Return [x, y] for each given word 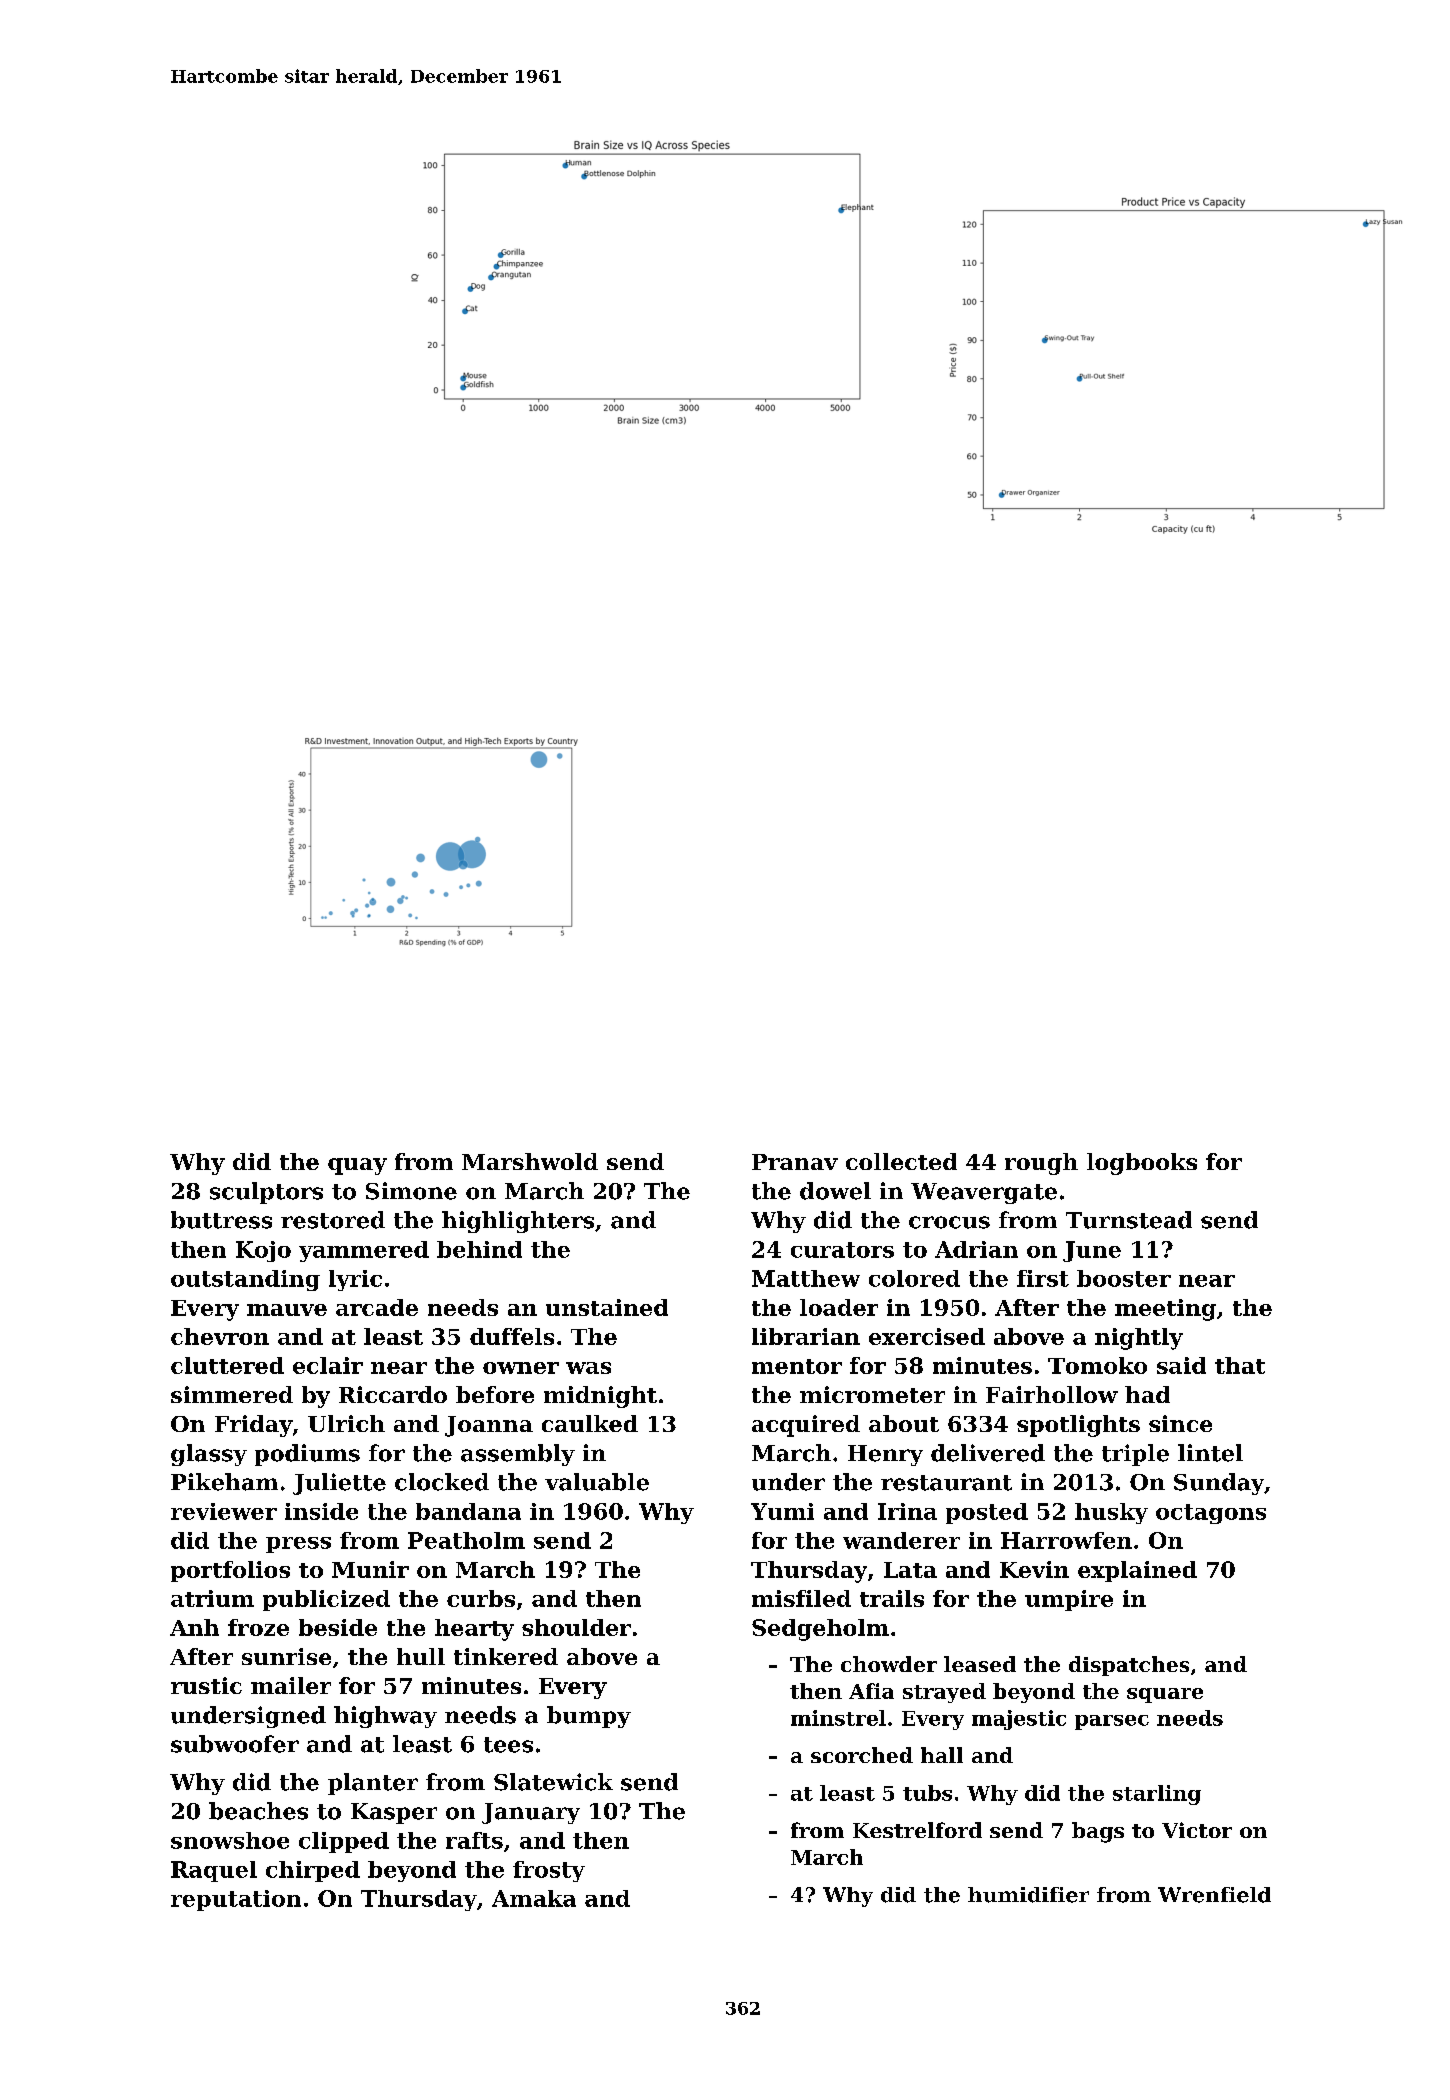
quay [357, 1166]
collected [901, 1161]
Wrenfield [1214, 1895]
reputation [236, 1900]
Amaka [534, 1898]
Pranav [795, 1162]
